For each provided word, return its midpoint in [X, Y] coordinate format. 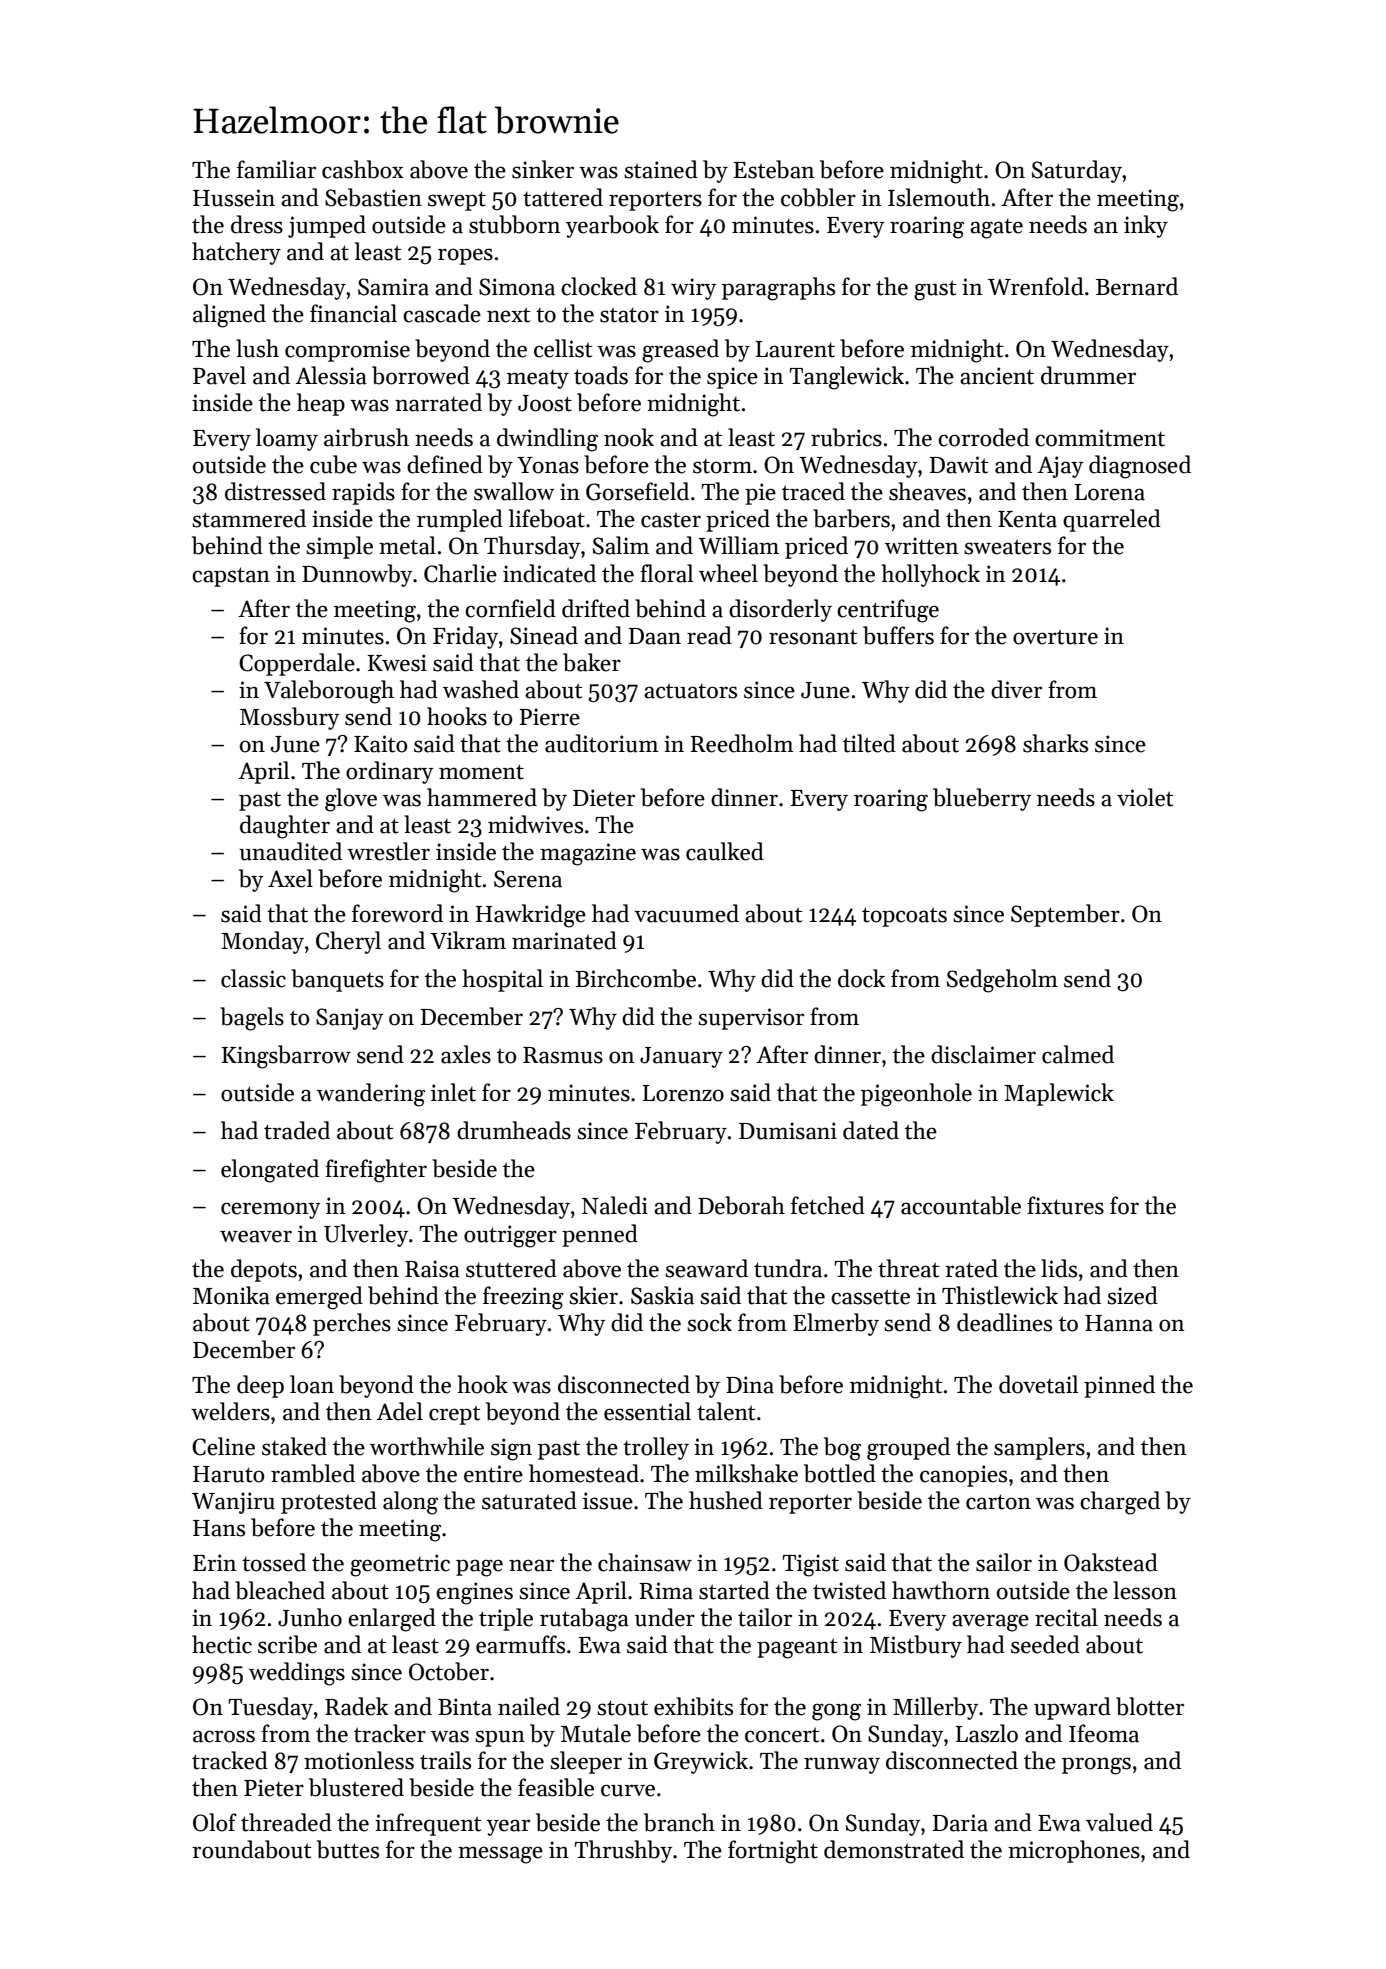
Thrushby [623, 1851]
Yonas [548, 465]
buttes [348, 1849]
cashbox [363, 169]
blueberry [982, 799]
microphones [1074, 1851]
